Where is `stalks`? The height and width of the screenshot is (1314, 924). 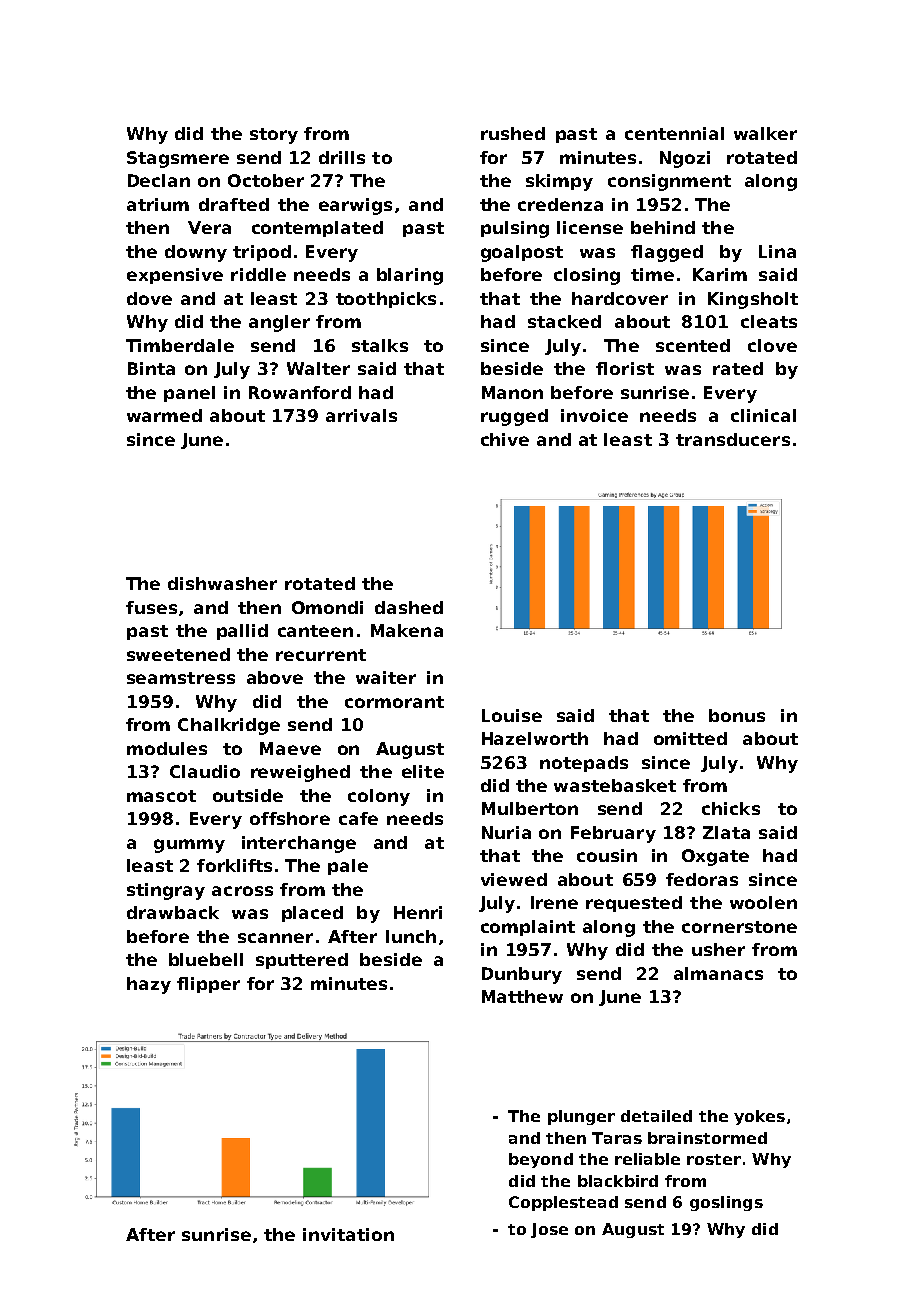 stalks is located at coordinates (380, 345).
